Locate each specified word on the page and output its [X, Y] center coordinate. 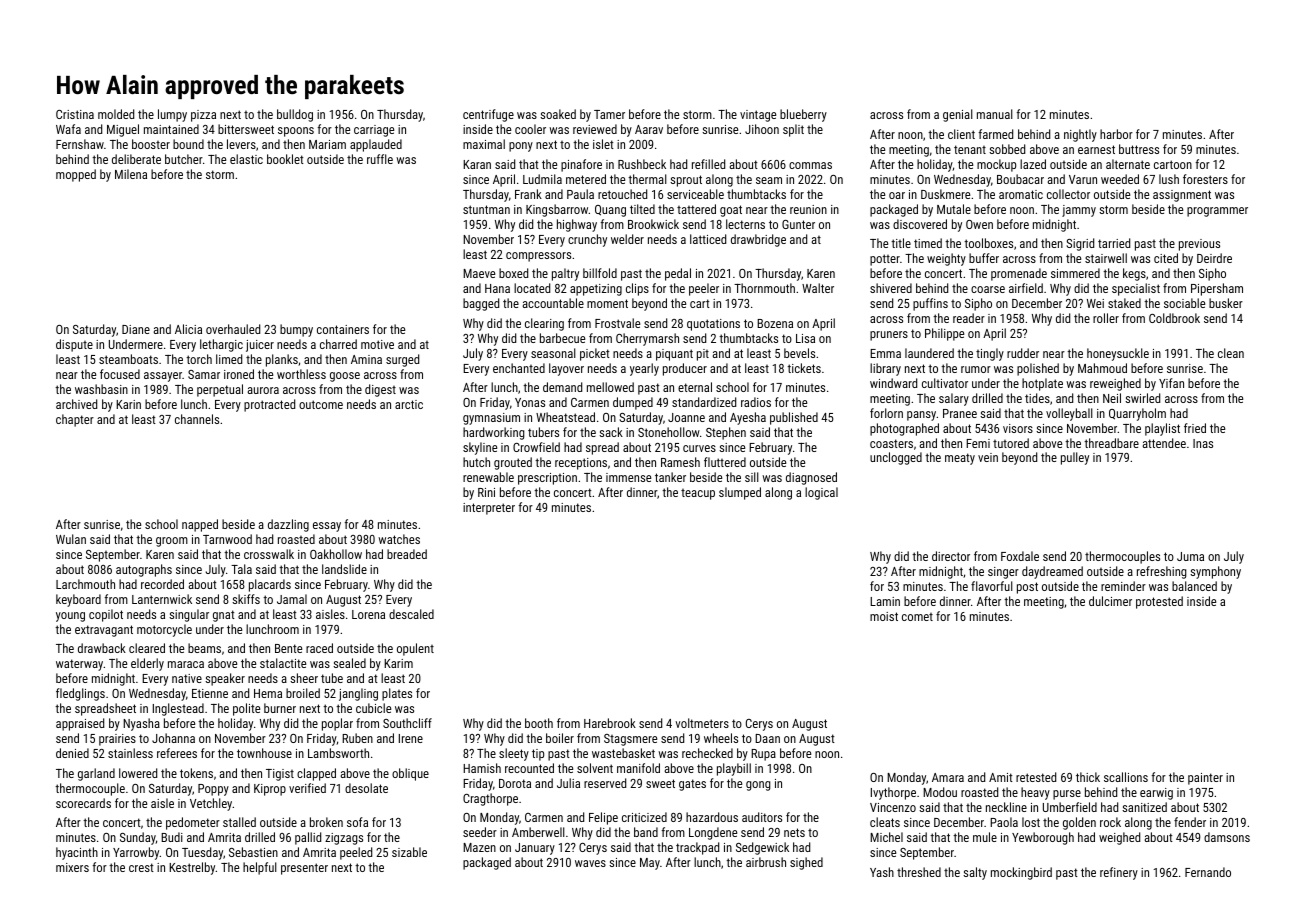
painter [1205, 779]
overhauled [233, 329]
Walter [818, 288]
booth [539, 723]
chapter [75, 420]
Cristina [75, 114]
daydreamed [1052, 572]
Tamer [609, 114]
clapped [316, 774]
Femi [978, 443]
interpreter [489, 509]
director [951, 556]
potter [885, 260]
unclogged [896, 458]
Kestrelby [192, 868]
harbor [1116, 134]
